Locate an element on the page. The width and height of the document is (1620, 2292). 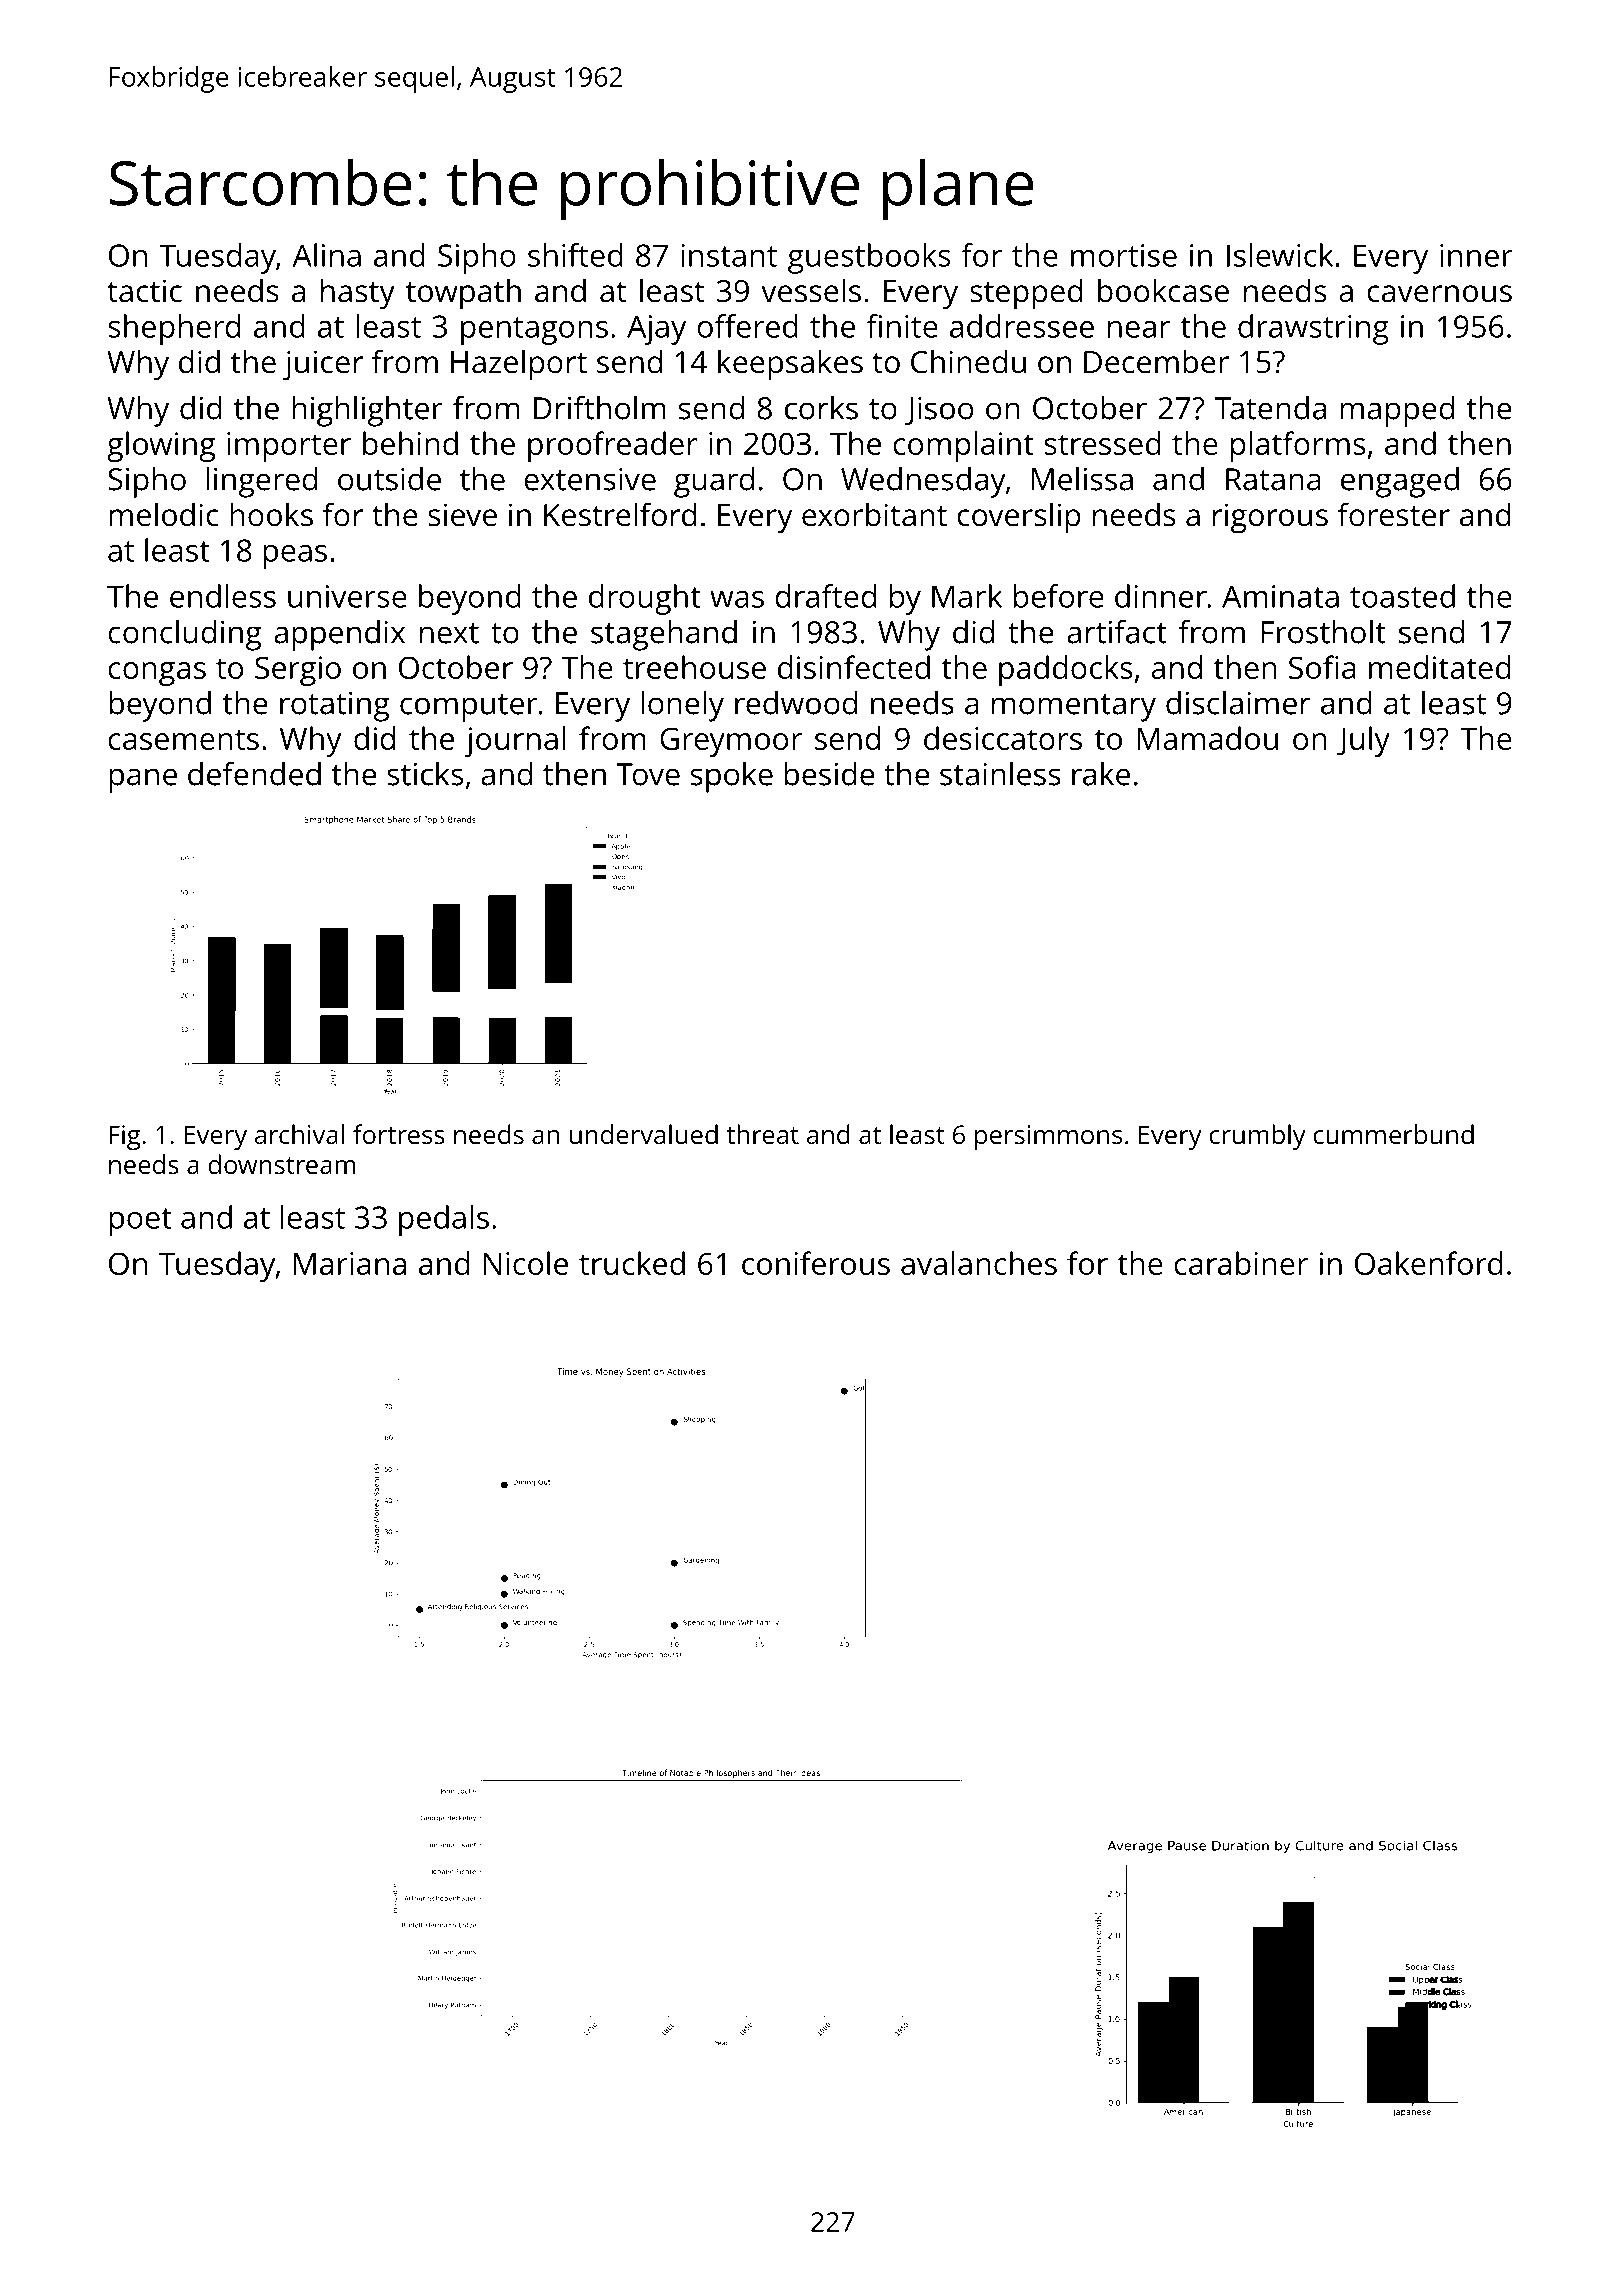
cummerbund is located at coordinates (1393, 1134).
